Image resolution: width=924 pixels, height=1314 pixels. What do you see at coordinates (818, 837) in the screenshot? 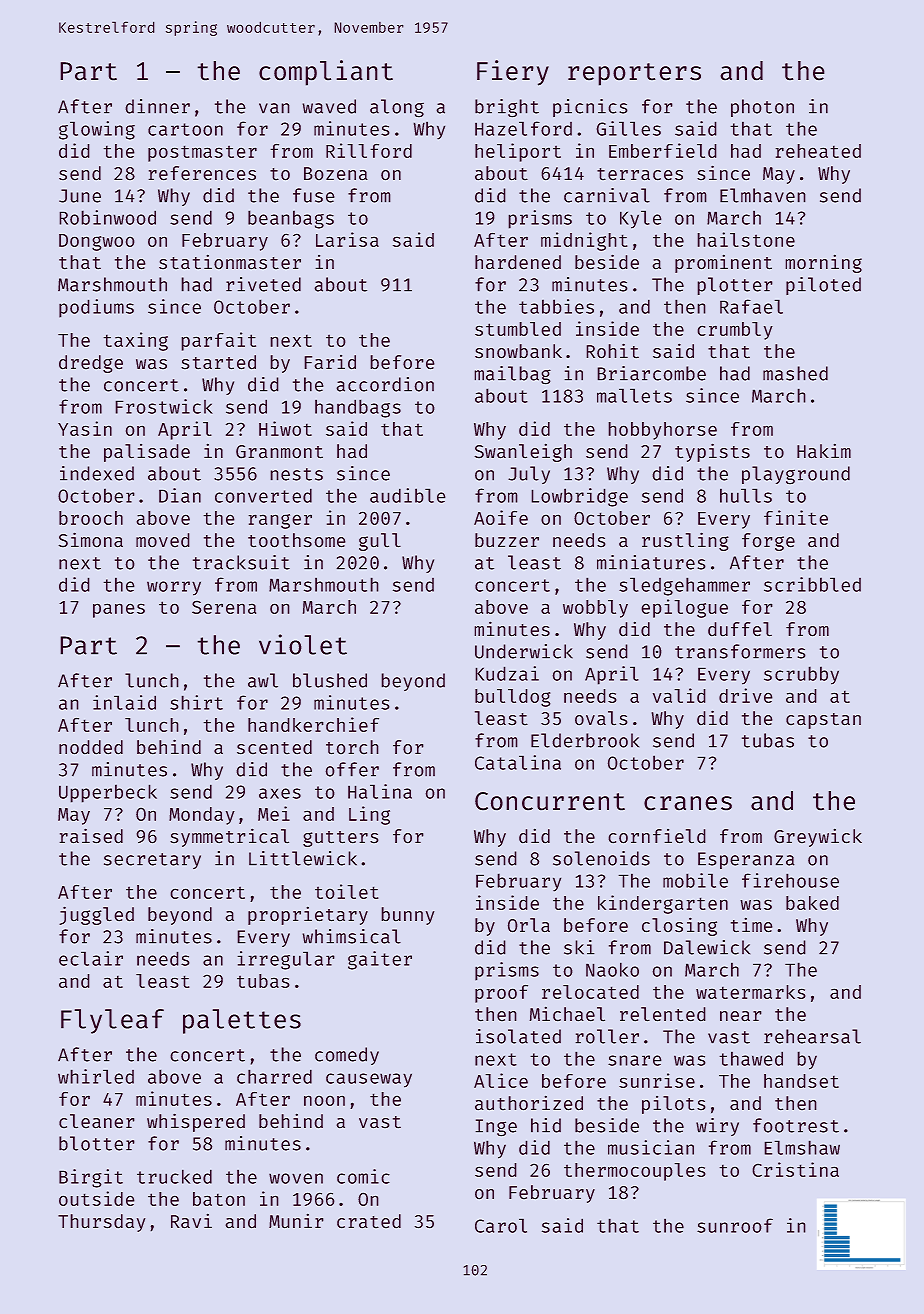
I see `Greywick` at bounding box center [818, 837].
